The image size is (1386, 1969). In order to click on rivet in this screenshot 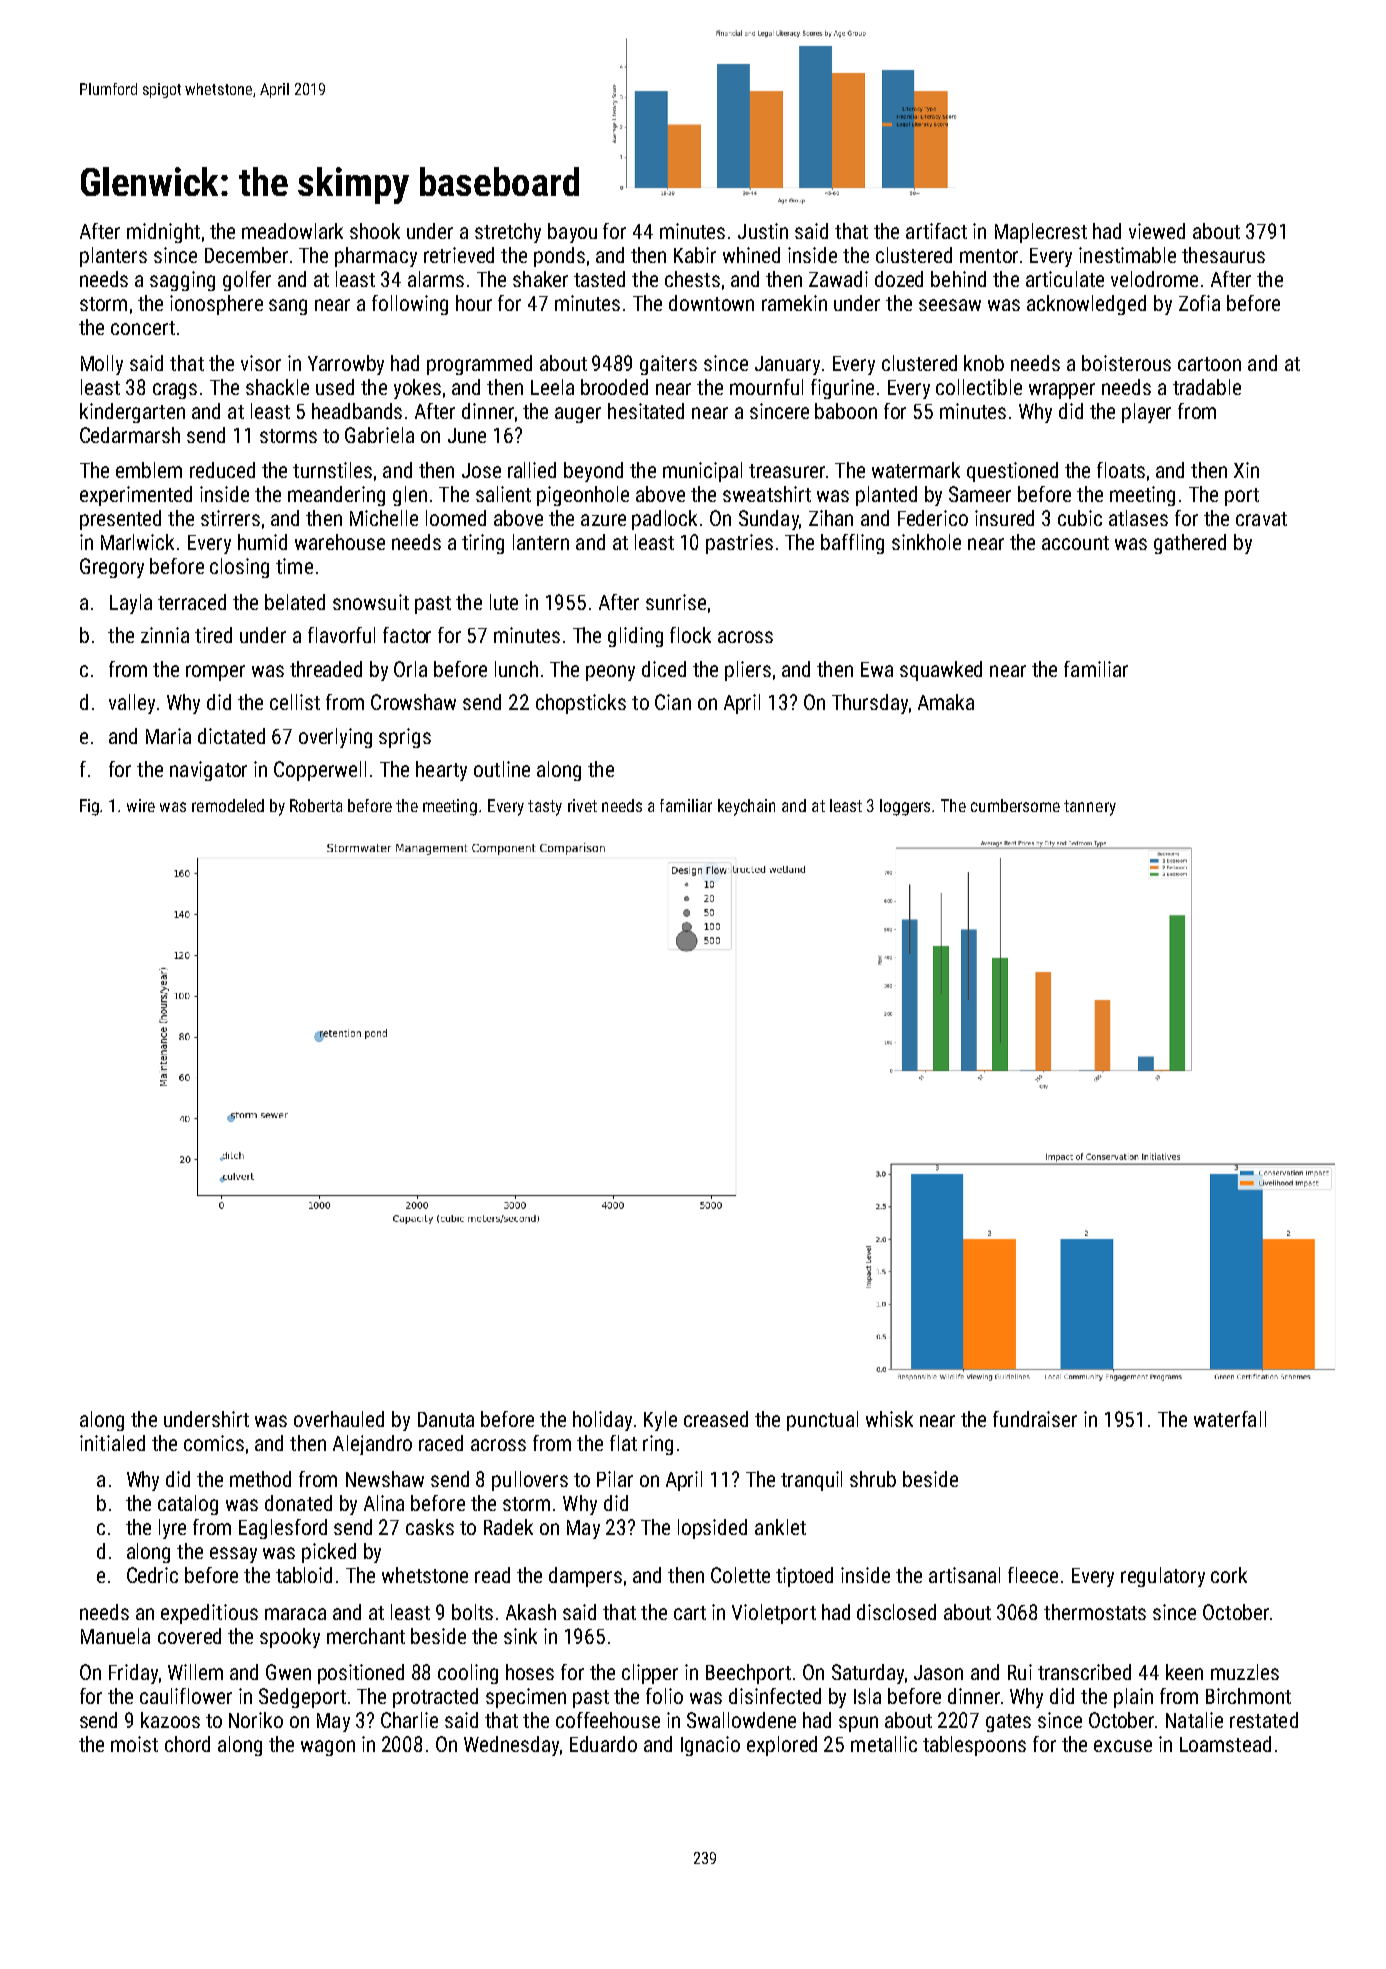, I will do `click(582, 805)`.
